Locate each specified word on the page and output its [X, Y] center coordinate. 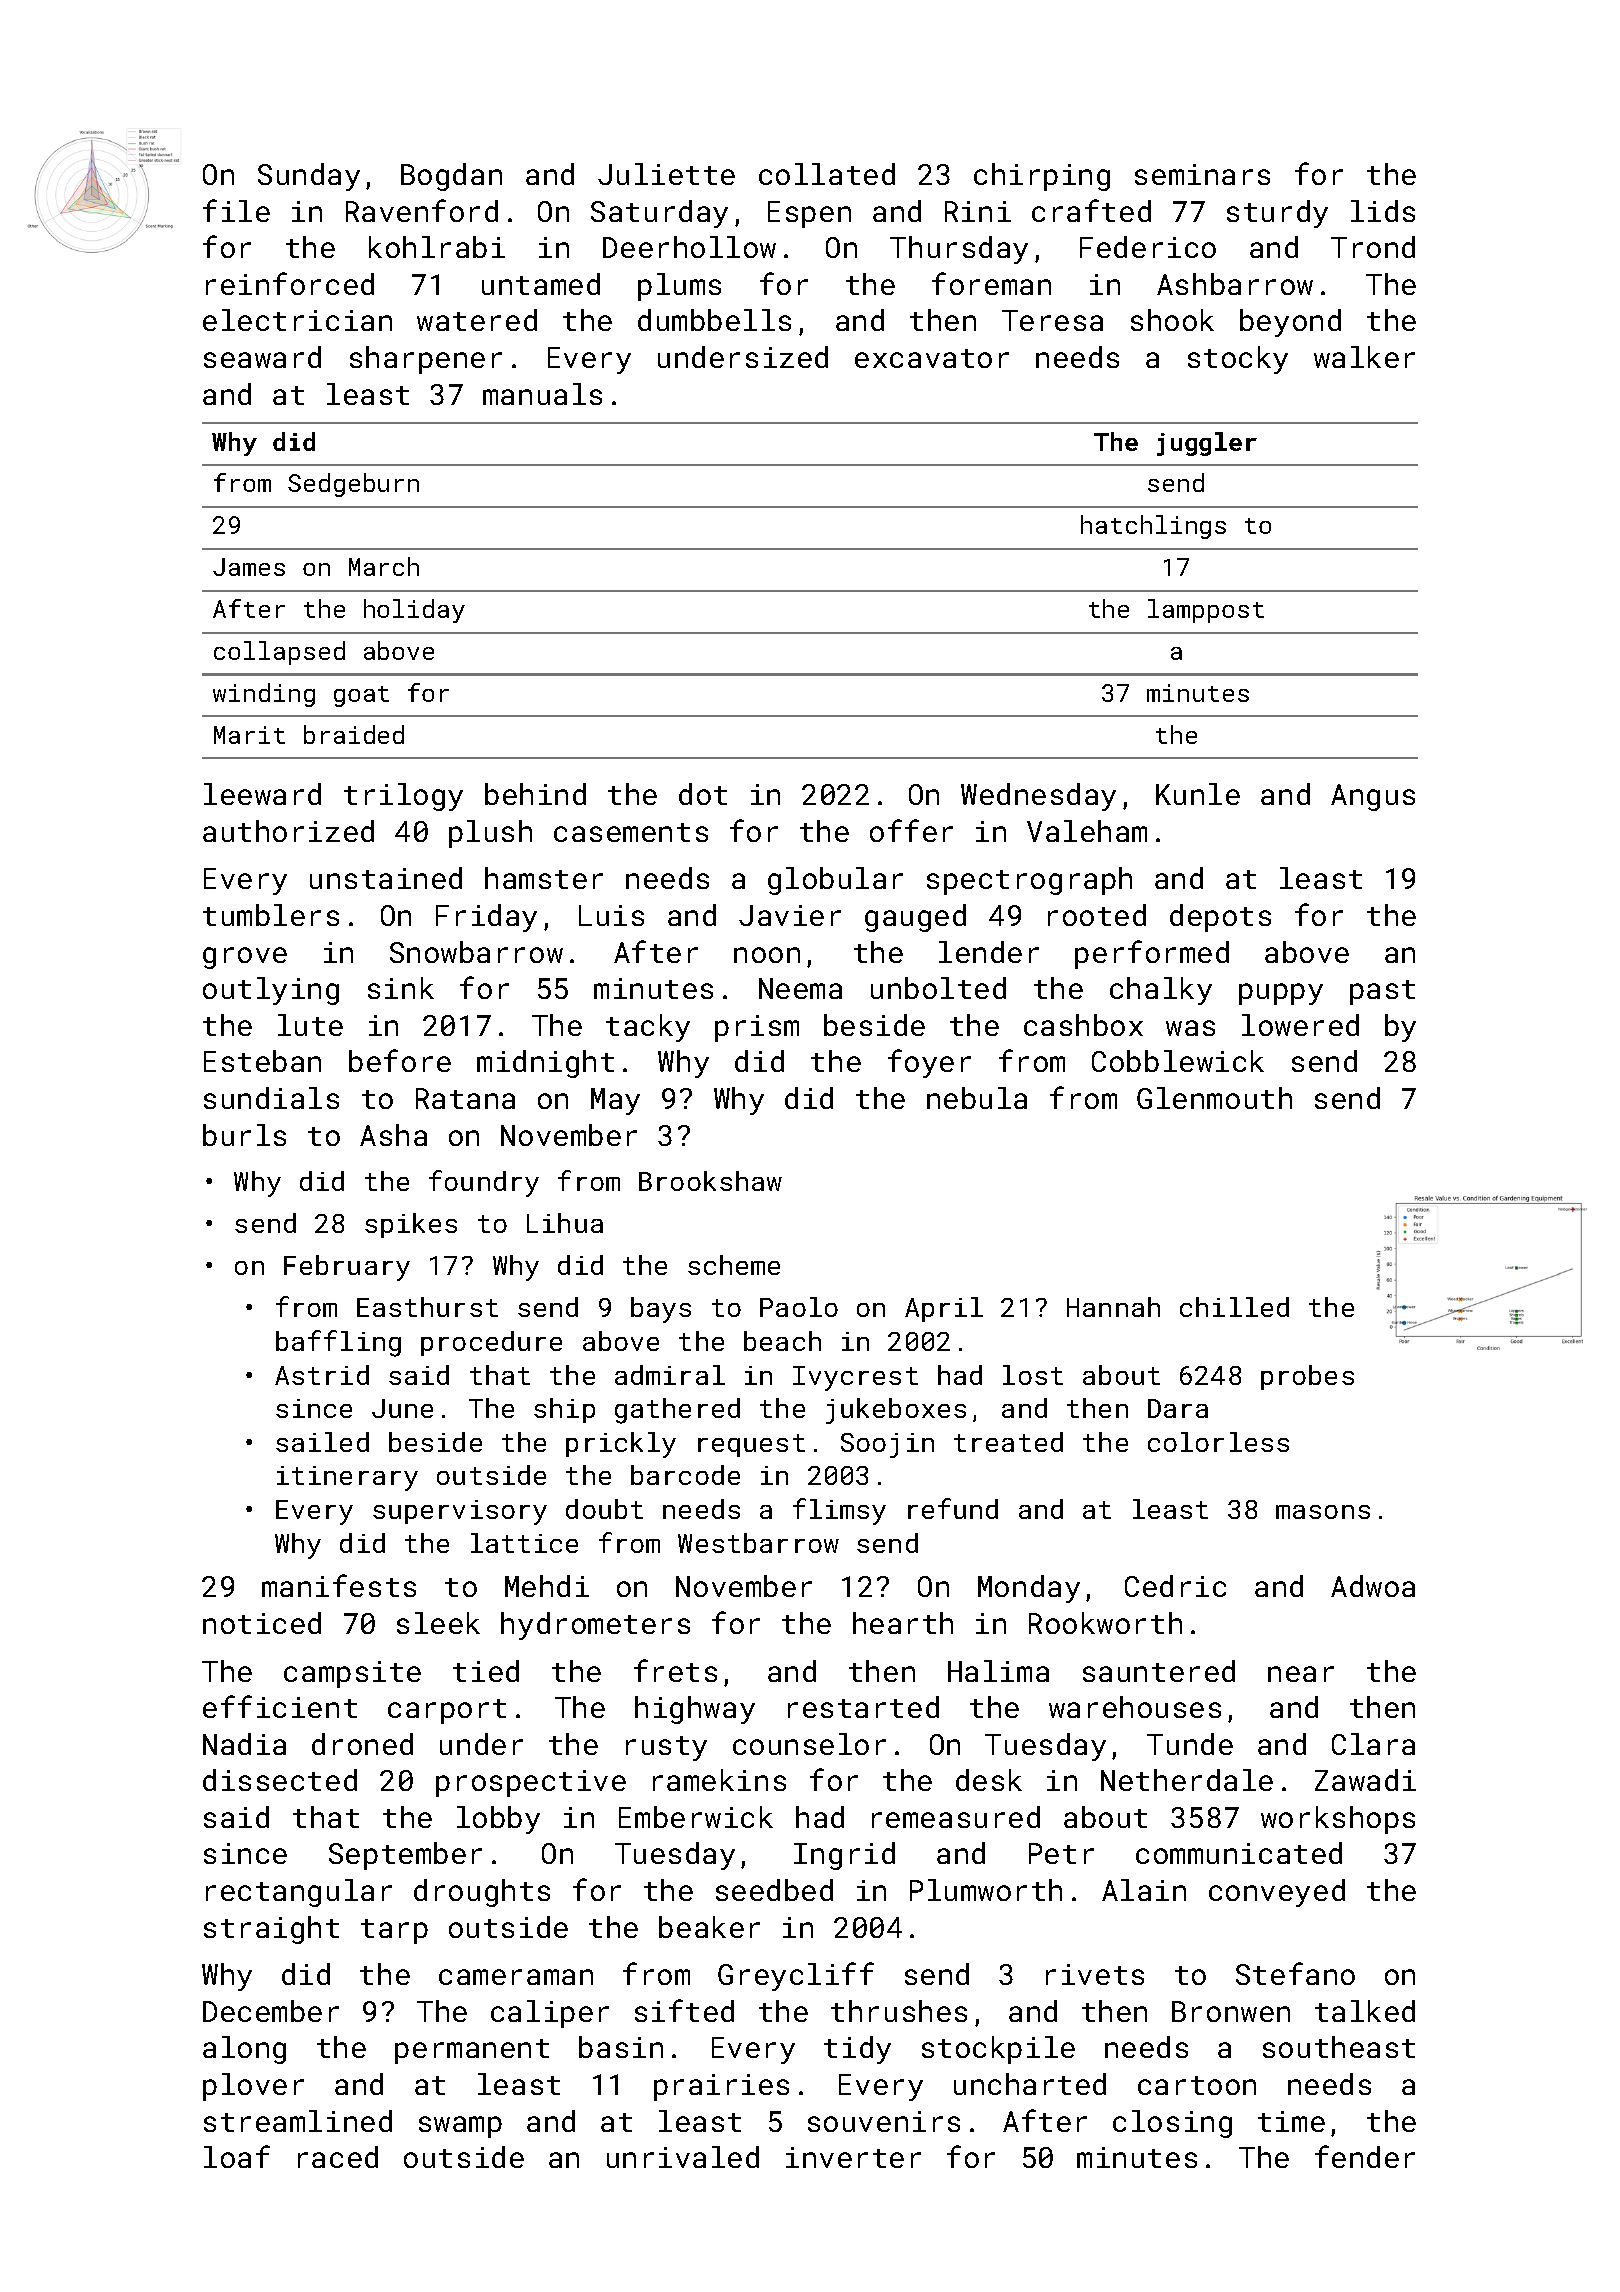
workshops [1338, 1820]
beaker [709, 1927]
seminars [1202, 174]
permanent [472, 2051]
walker [1364, 357]
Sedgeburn [353, 485]
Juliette [666, 174]
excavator [932, 358]
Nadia [244, 1744]
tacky [648, 1028]
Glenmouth [1214, 1098]
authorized [288, 831]
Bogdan [451, 177]
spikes [411, 1225]
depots [1220, 918]
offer [911, 830]
